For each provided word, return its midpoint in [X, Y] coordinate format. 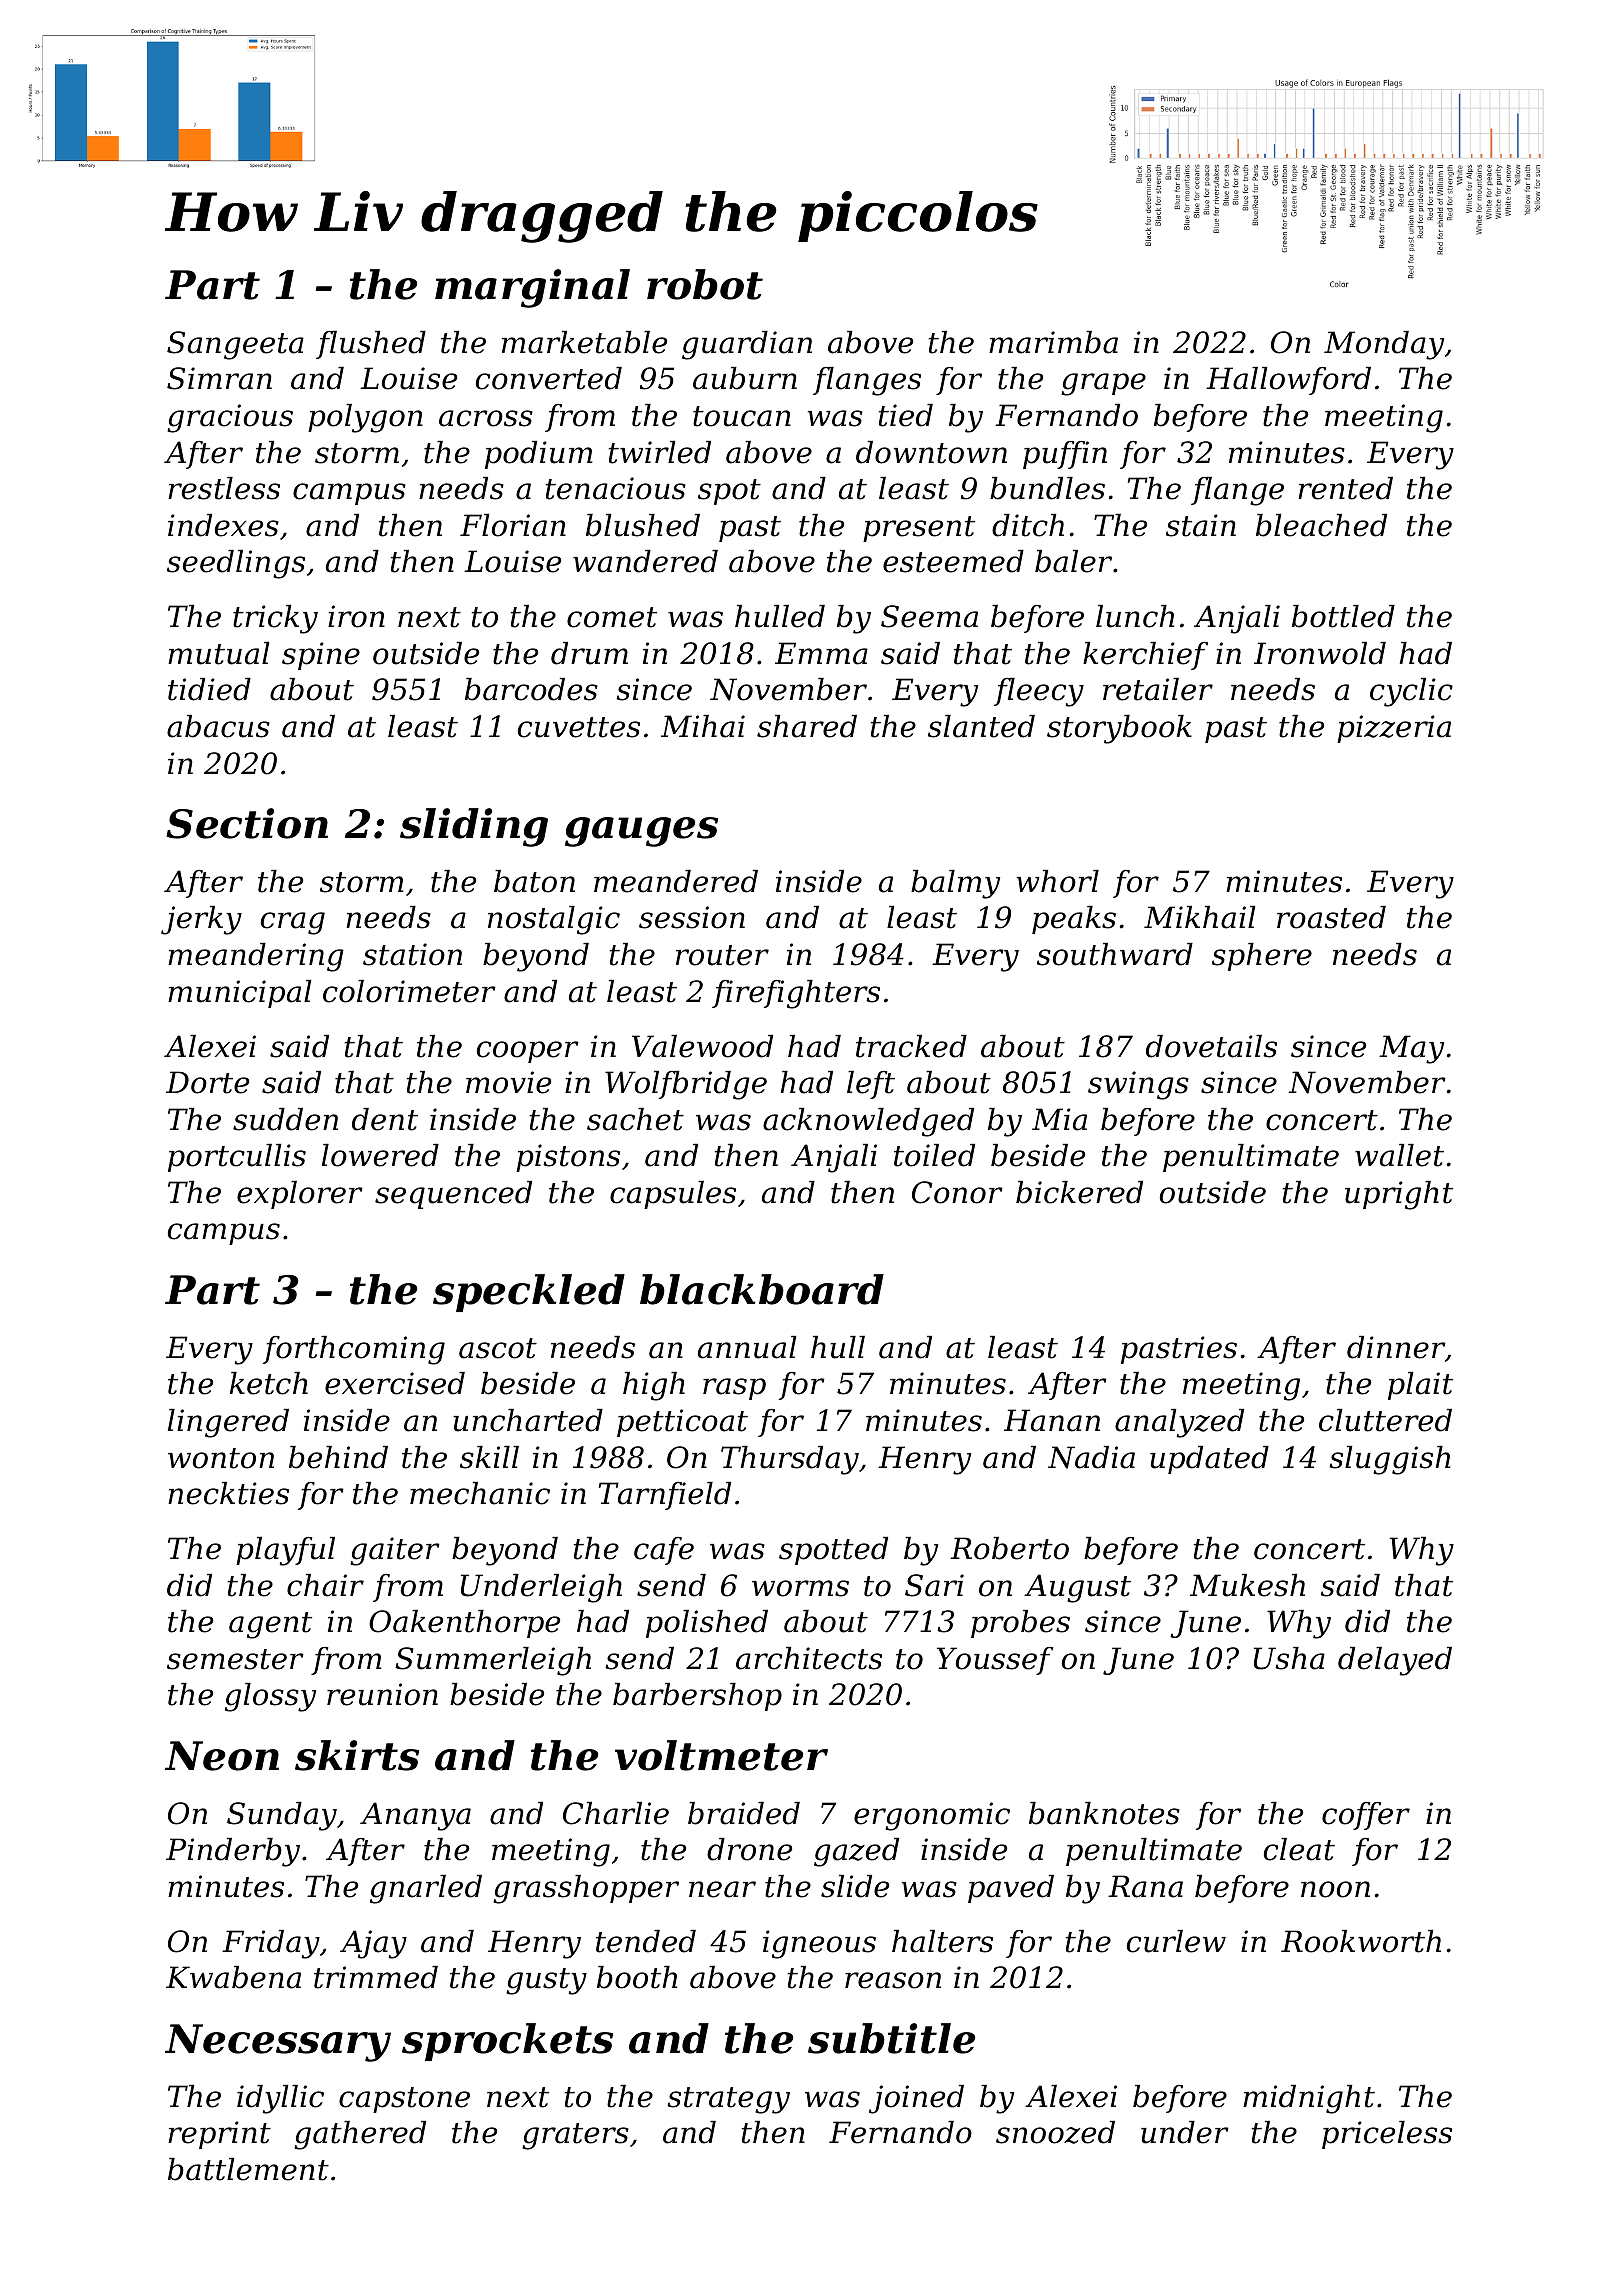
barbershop [697, 1697]
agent [270, 1625]
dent [385, 1119]
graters [575, 2136]
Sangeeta [235, 345]
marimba [1053, 342]
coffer [1366, 1816]
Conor [957, 1192]
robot [705, 284]
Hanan [1052, 1420]
